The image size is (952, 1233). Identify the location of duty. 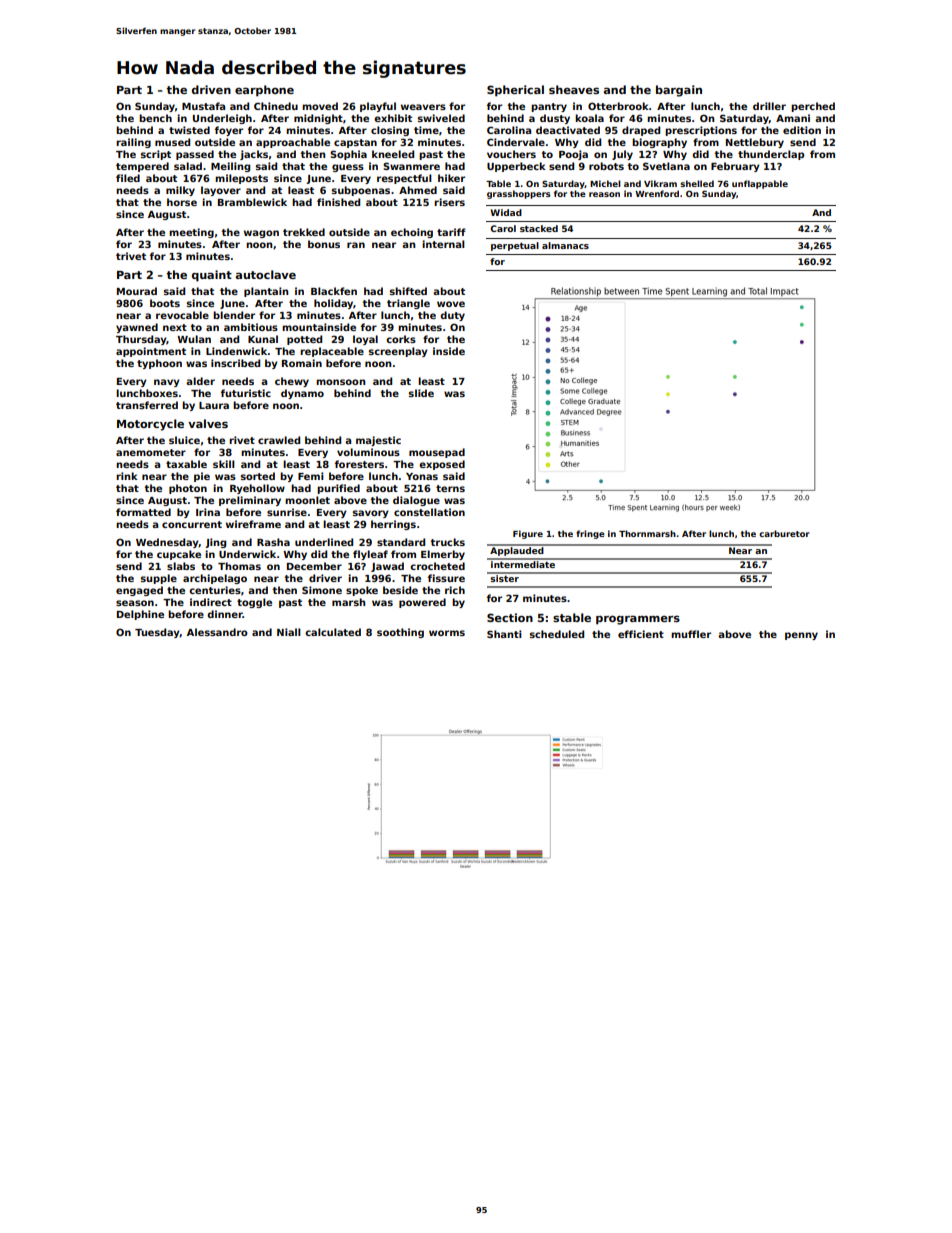
(452, 316).
